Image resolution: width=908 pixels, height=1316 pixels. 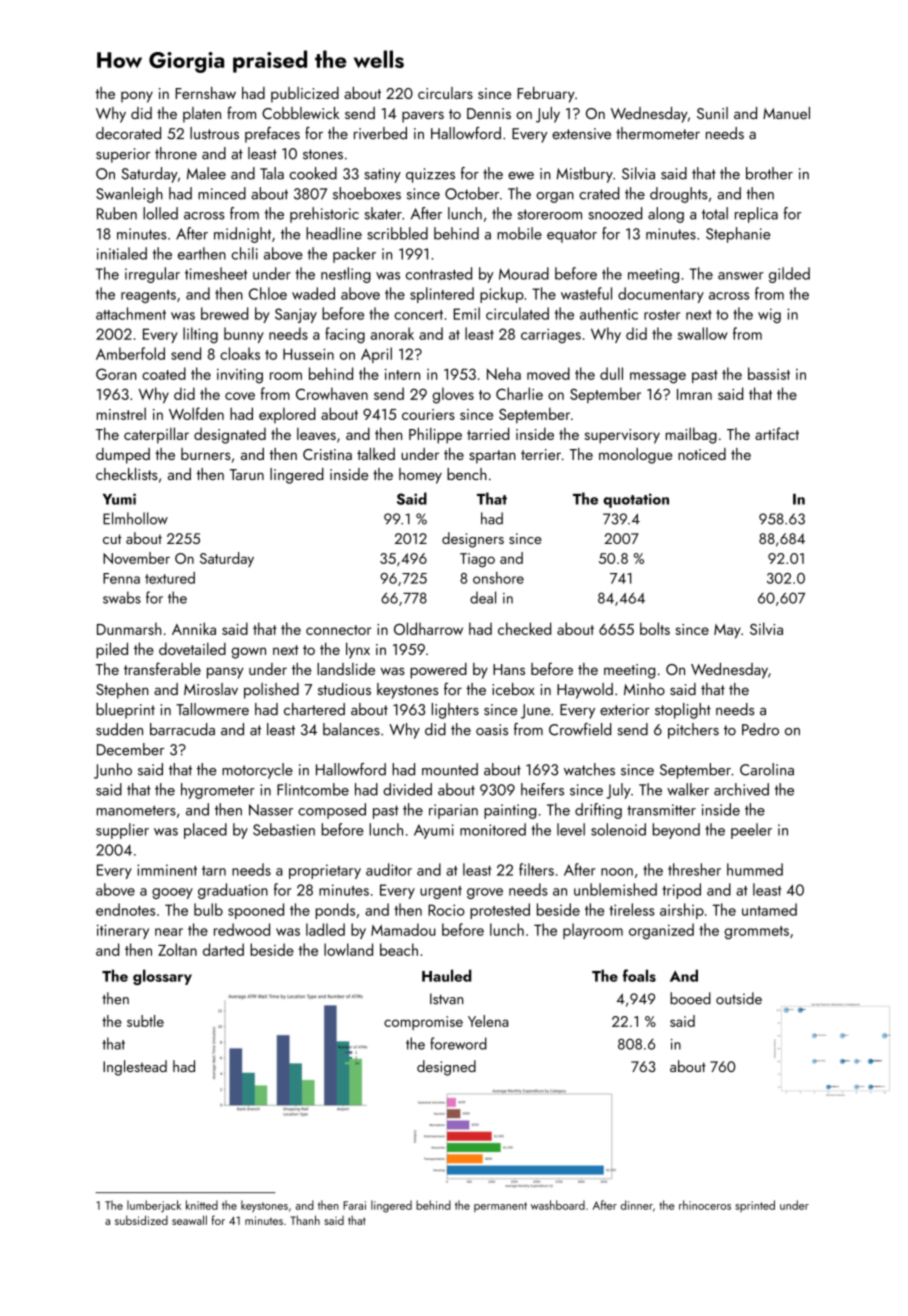 What do you see at coordinates (694, 394) in the page?
I see `Imran` at bounding box center [694, 394].
